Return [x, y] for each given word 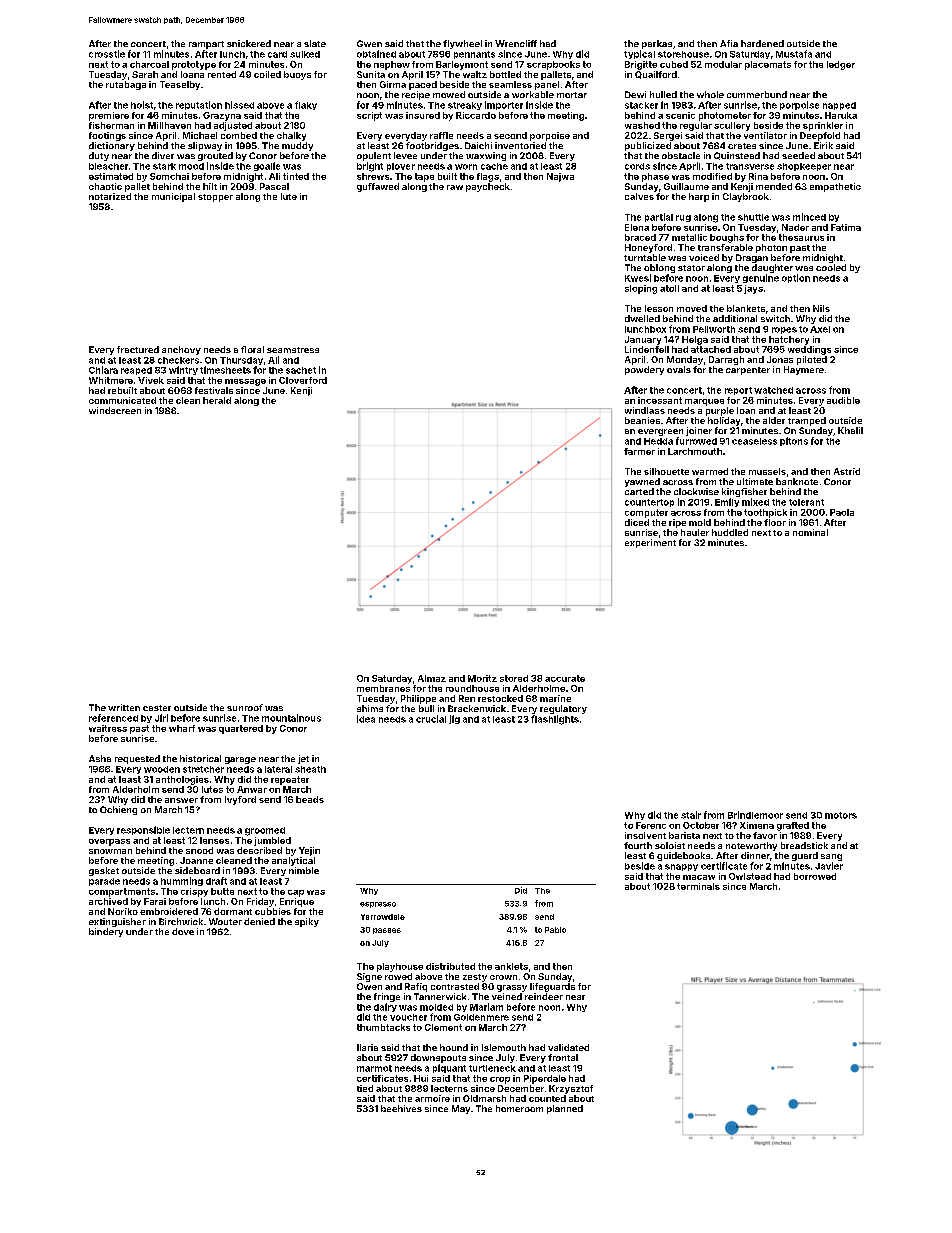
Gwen [369, 43]
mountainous [291, 718]
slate [315, 43]
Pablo [555, 930]
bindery [106, 932]
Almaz [432, 678]
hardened [762, 43]
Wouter [225, 921]
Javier [829, 866]
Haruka [841, 115]
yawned [642, 482]
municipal [173, 197]
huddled [730, 532]
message [245, 382]
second [510, 135]
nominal [810, 532]
